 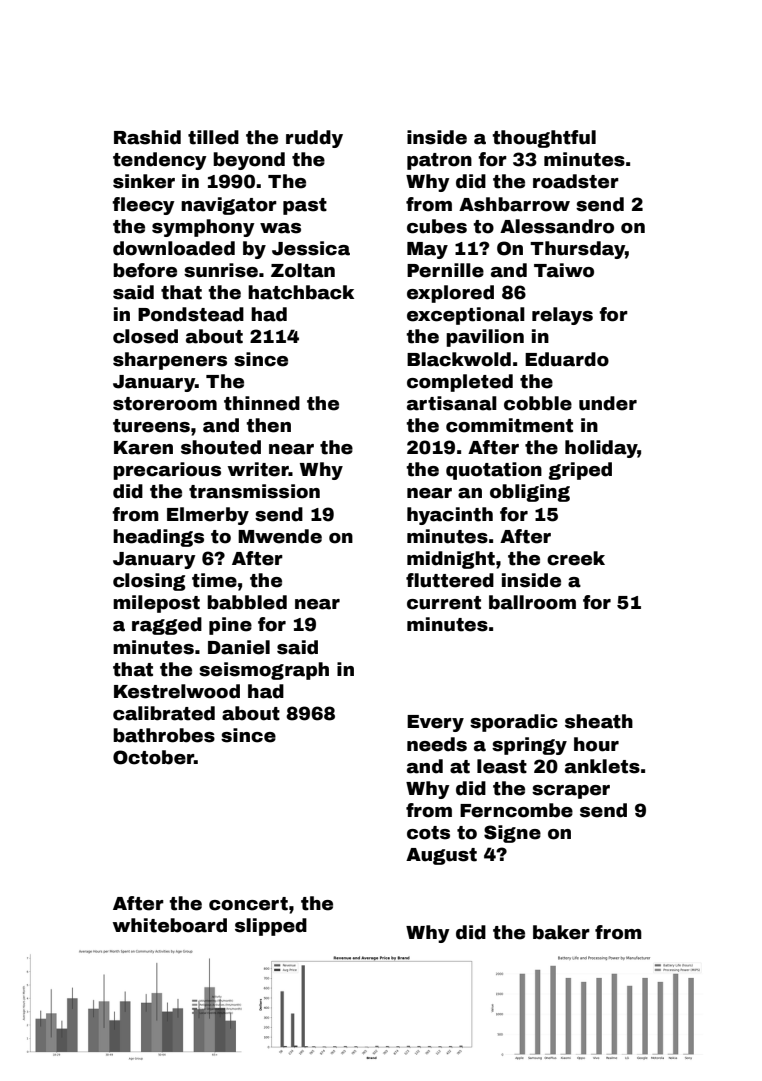 What do you see at coordinates (167, 471) in the page?
I see `precarious` at bounding box center [167, 471].
